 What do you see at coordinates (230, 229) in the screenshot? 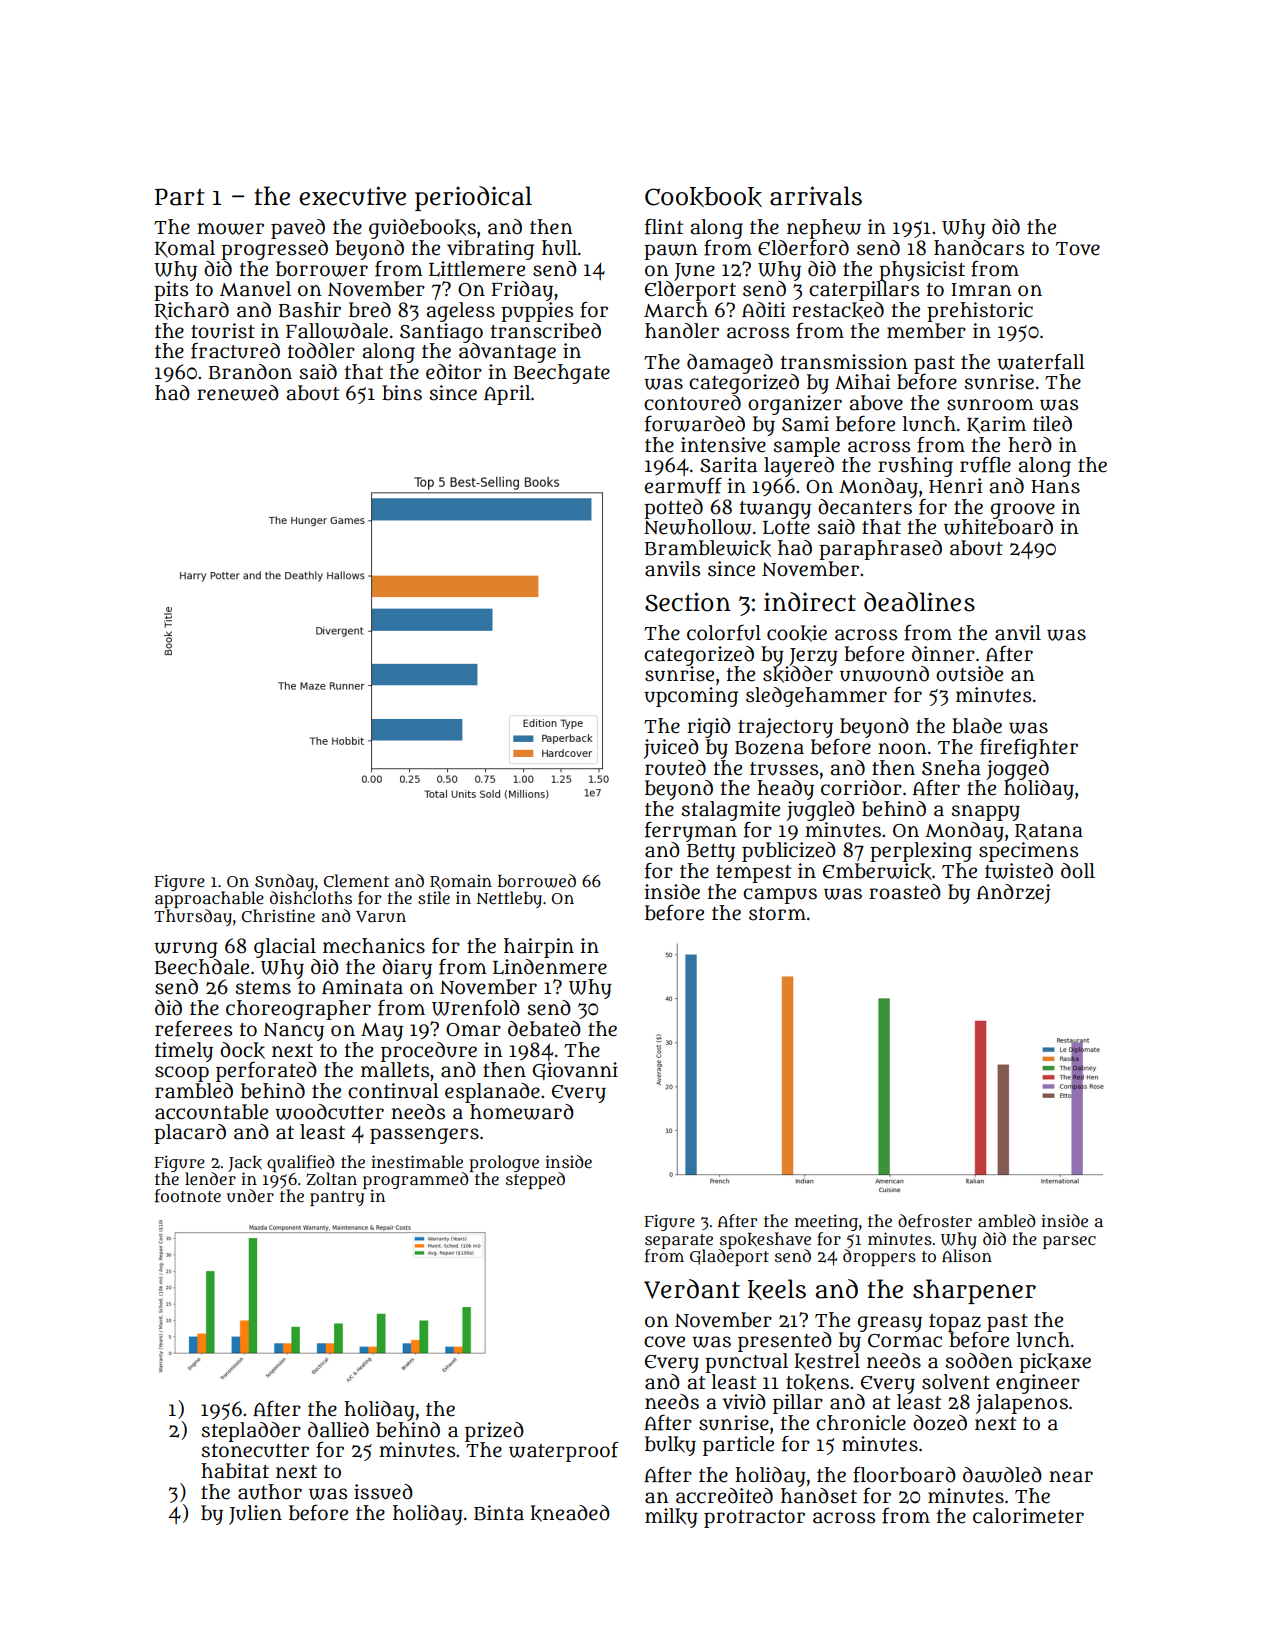
I see `mower` at bounding box center [230, 229].
